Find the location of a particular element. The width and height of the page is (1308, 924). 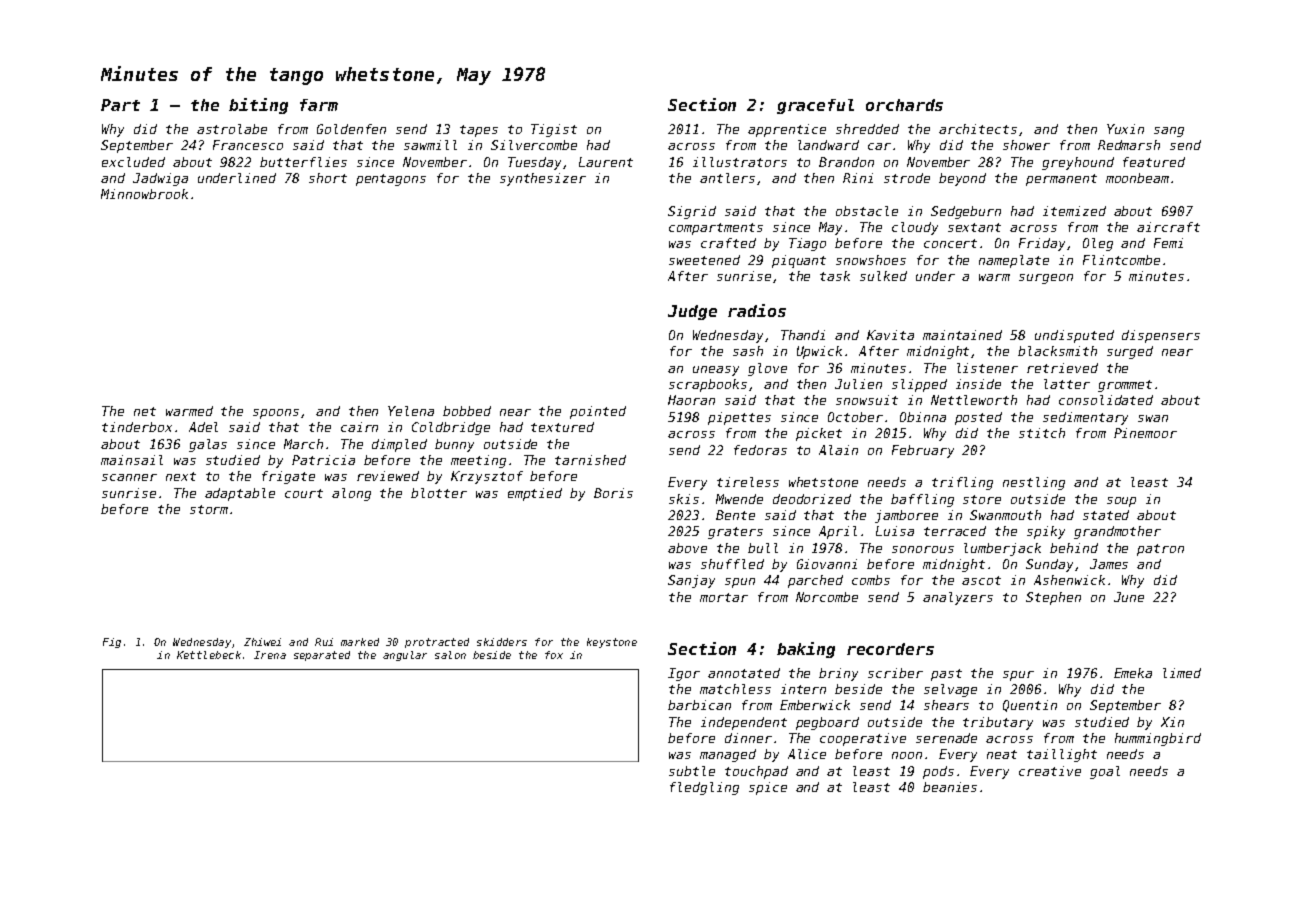

deodorized is located at coordinates (812, 499).
